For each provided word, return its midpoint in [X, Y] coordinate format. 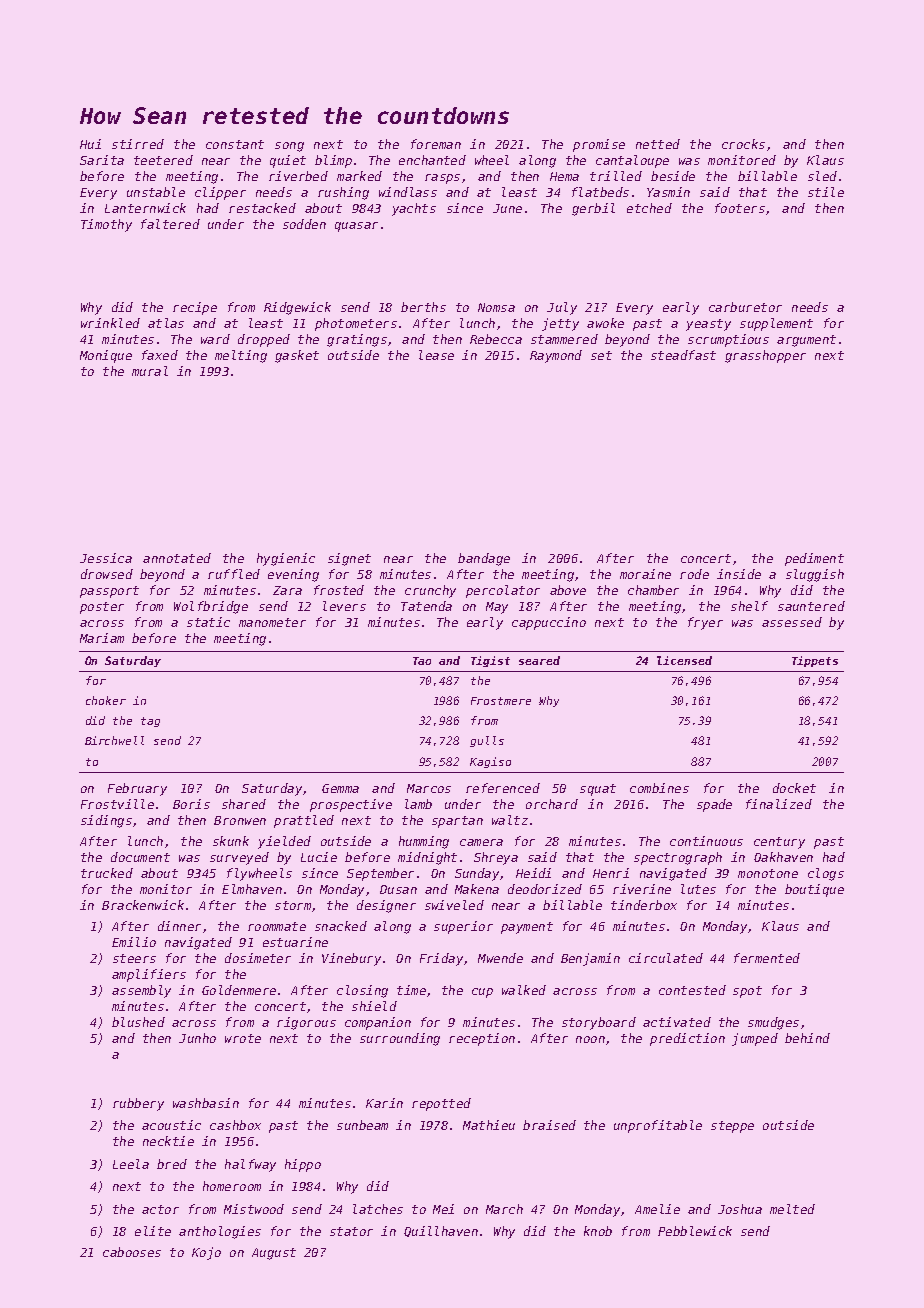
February [137, 789]
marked [359, 176]
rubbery [138, 1104]
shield [374, 1006]
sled [822, 176]
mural [150, 371]
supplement [776, 324]
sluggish [815, 575]
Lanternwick [145, 208]
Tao [422, 661]
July [562, 308]
